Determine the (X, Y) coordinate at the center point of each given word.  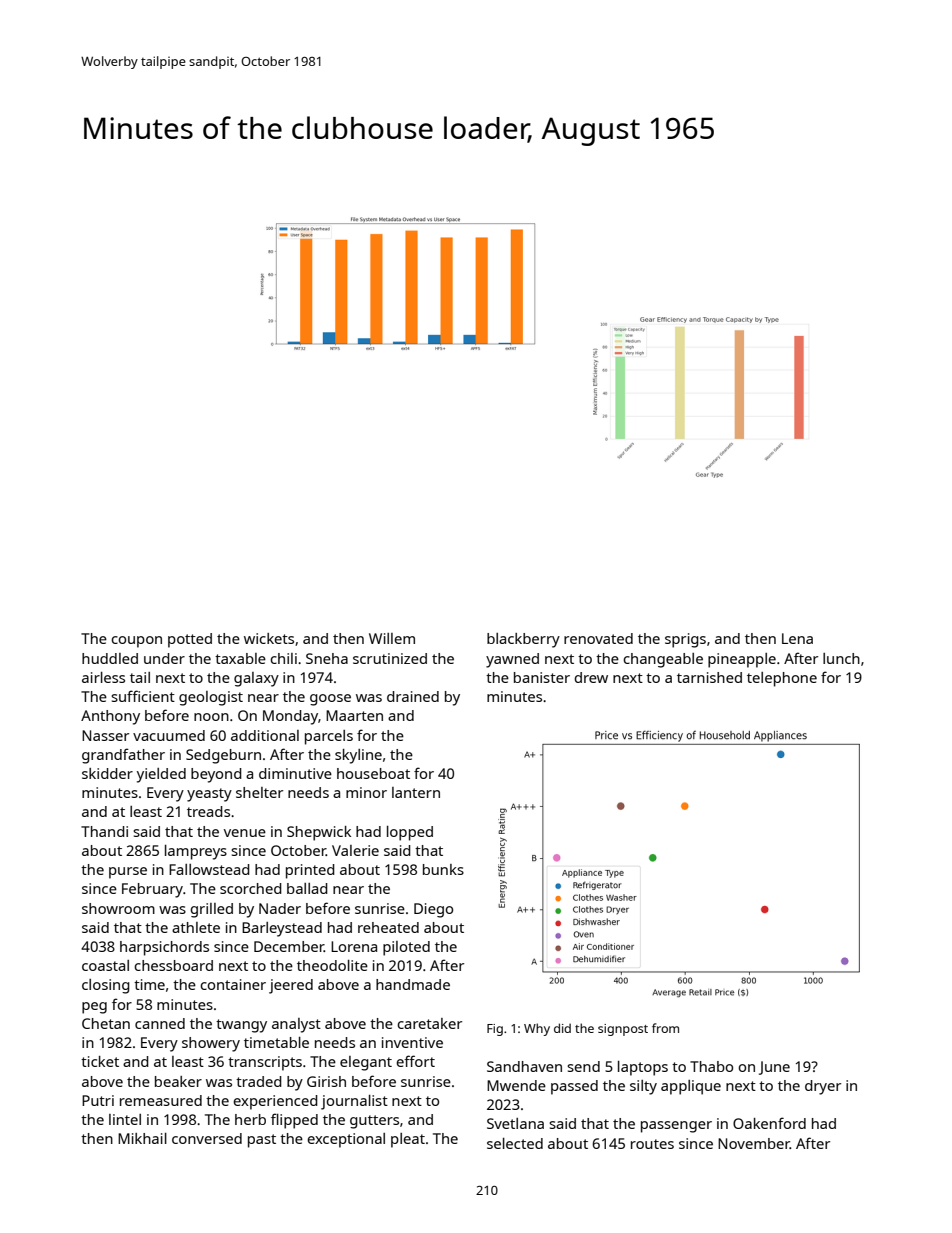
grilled (211, 910)
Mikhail (142, 1138)
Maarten (354, 715)
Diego (433, 910)
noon (211, 717)
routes (652, 1144)
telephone (782, 679)
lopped (410, 833)
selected (515, 1143)
